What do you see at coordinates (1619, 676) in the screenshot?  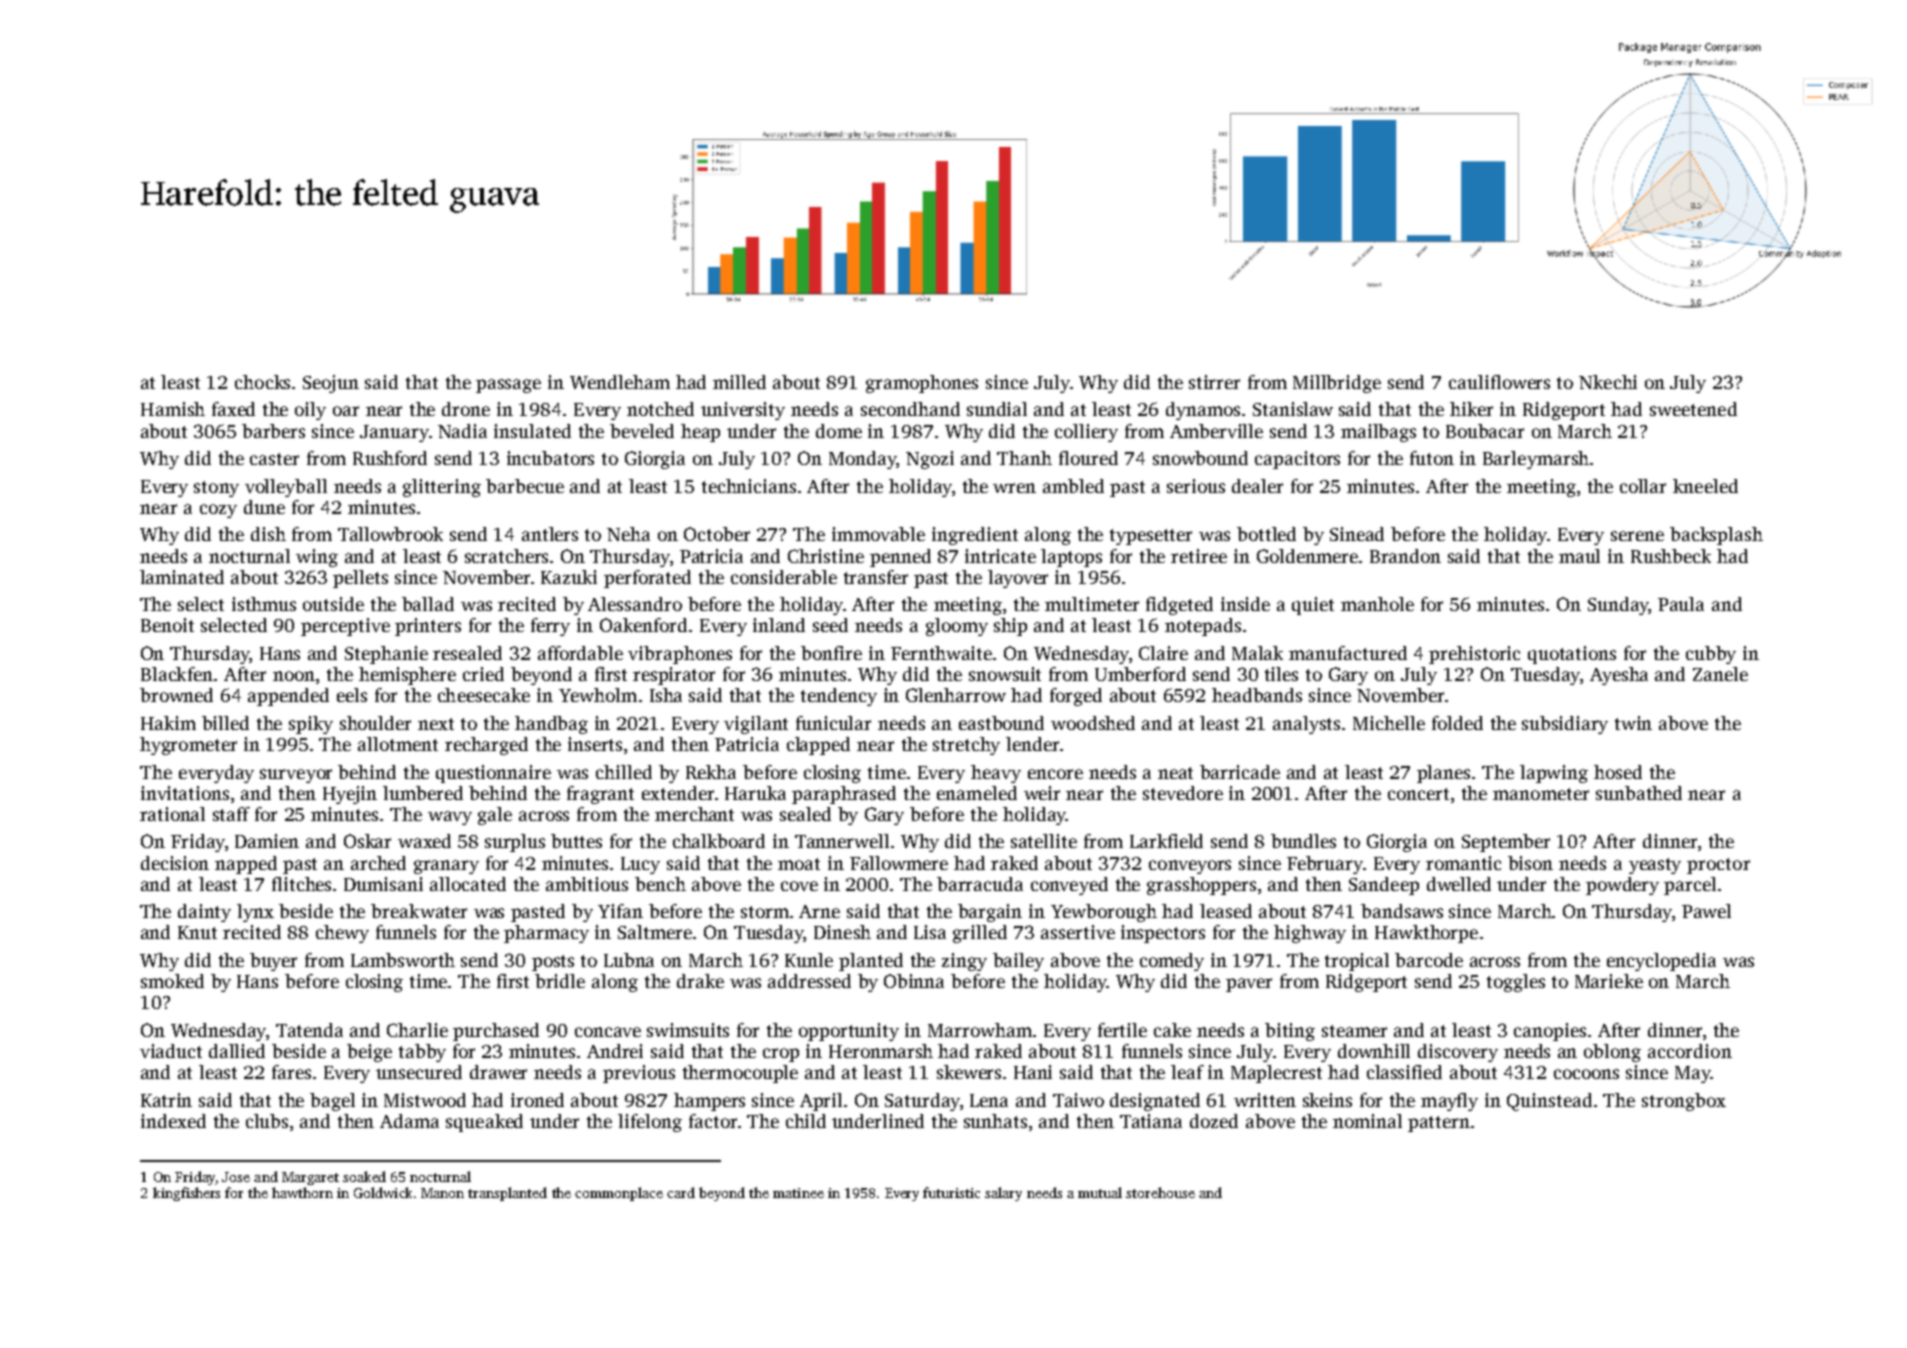 I see `Ayesha` at bounding box center [1619, 676].
